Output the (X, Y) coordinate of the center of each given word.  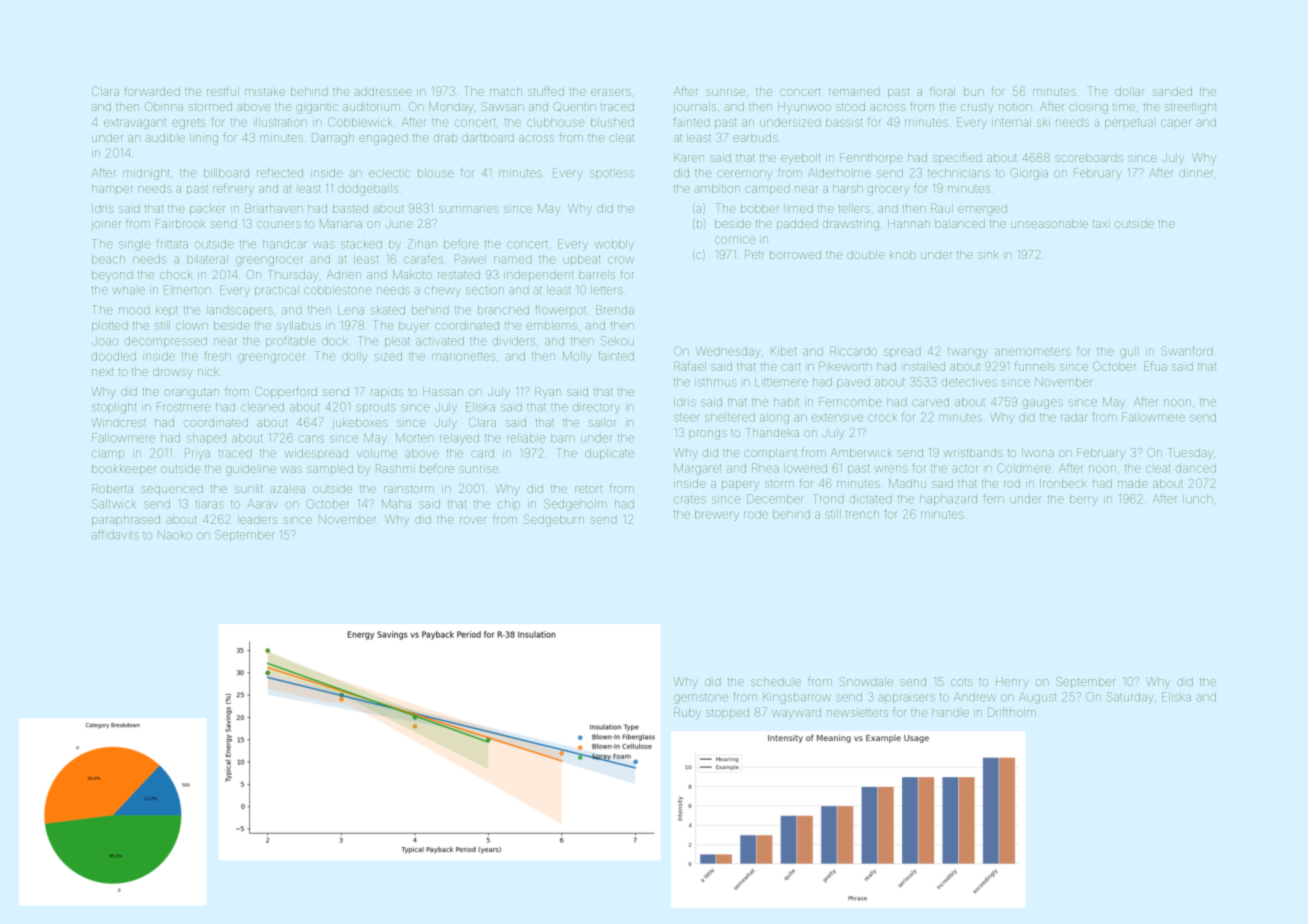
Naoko (175, 535)
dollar (1129, 91)
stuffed (546, 91)
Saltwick (114, 504)
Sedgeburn (554, 520)
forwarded (152, 91)
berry (1084, 500)
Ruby (687, 713)
